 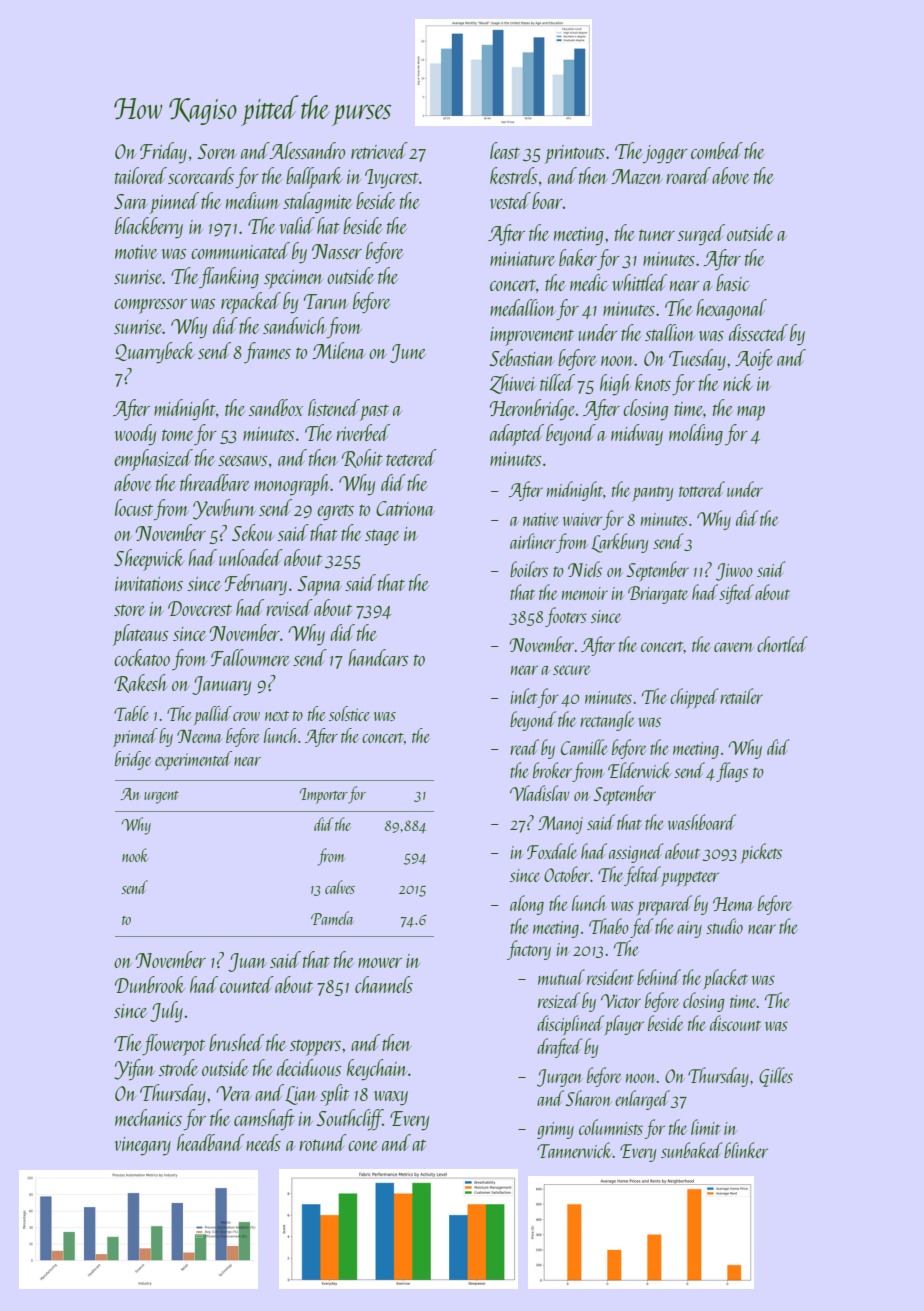 What do you see at coordinates (150, 306) in the image?
I see `compressor` at bounding box center [150, 306].
